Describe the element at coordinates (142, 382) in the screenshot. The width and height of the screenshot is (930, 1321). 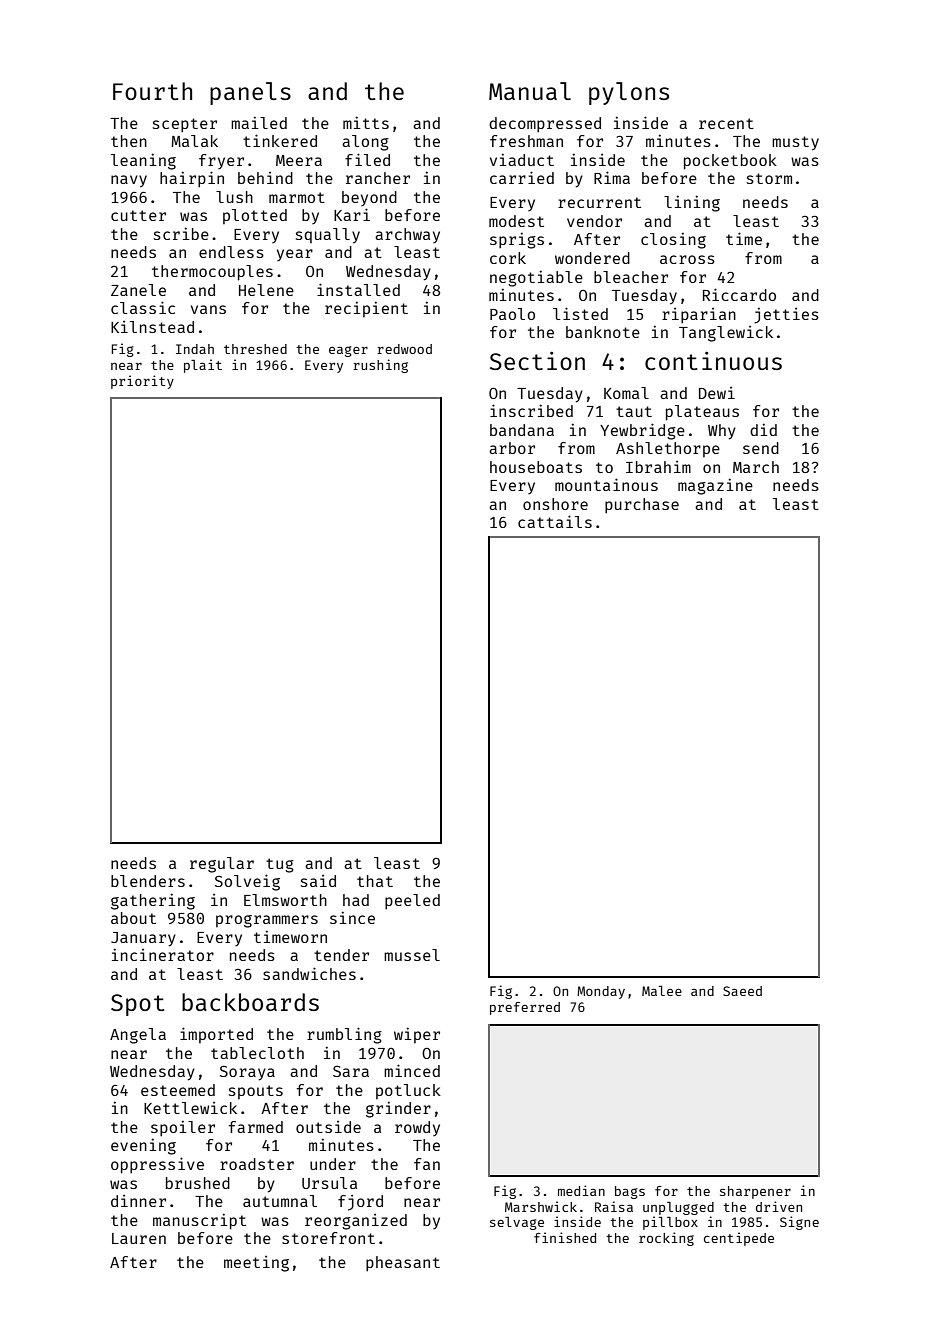
I see `priority` at that location.
